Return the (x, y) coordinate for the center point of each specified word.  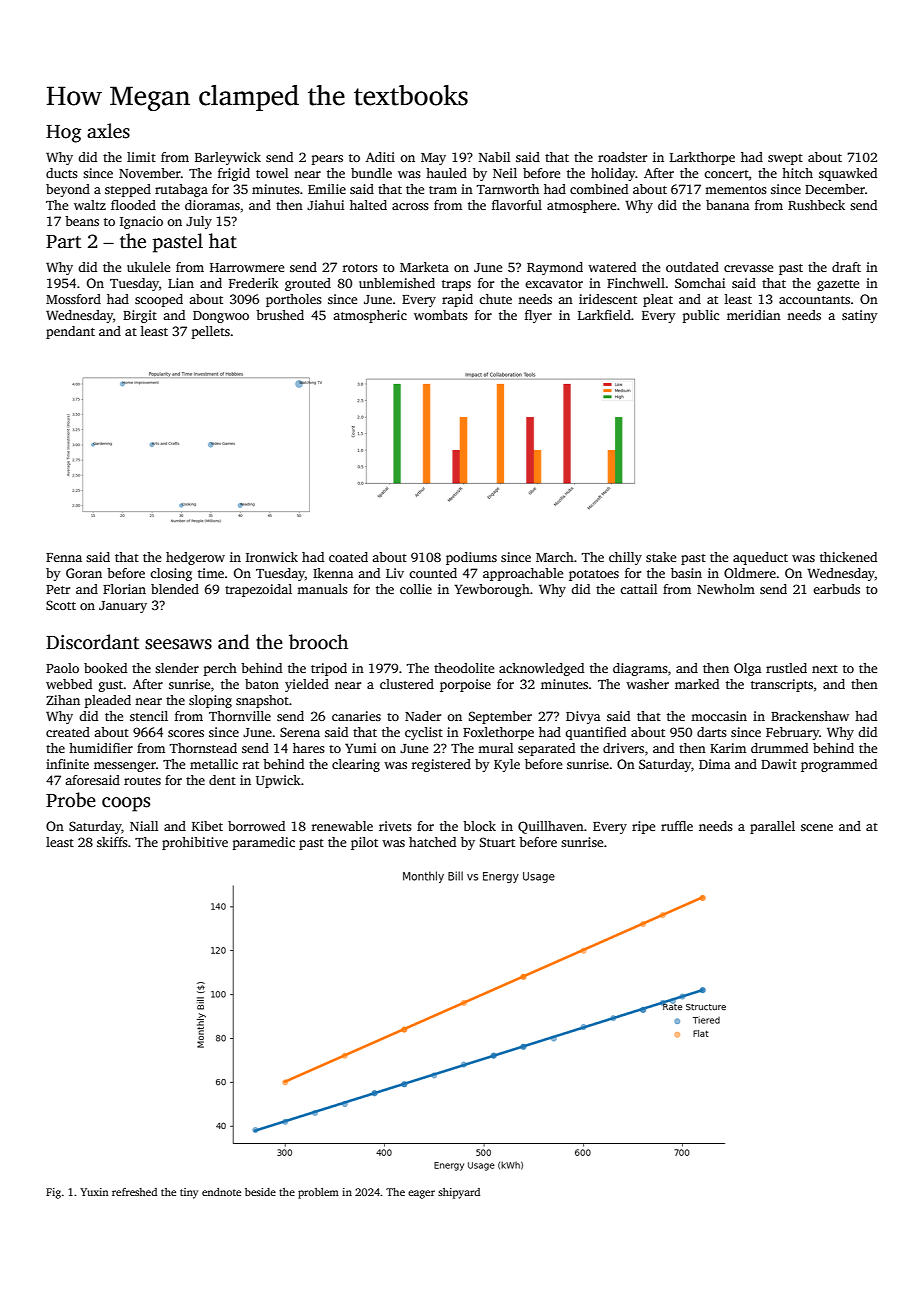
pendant (70, 332)
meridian (754, 315)
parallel (772, 827)
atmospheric (370, 316)
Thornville (240, 716)
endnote (221, 1192)
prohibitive (195, 843)
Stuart (497, 842)
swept (785, 159)
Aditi (380, 157)
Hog (63, 134)
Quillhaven (551, 827)
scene (817, 827)
